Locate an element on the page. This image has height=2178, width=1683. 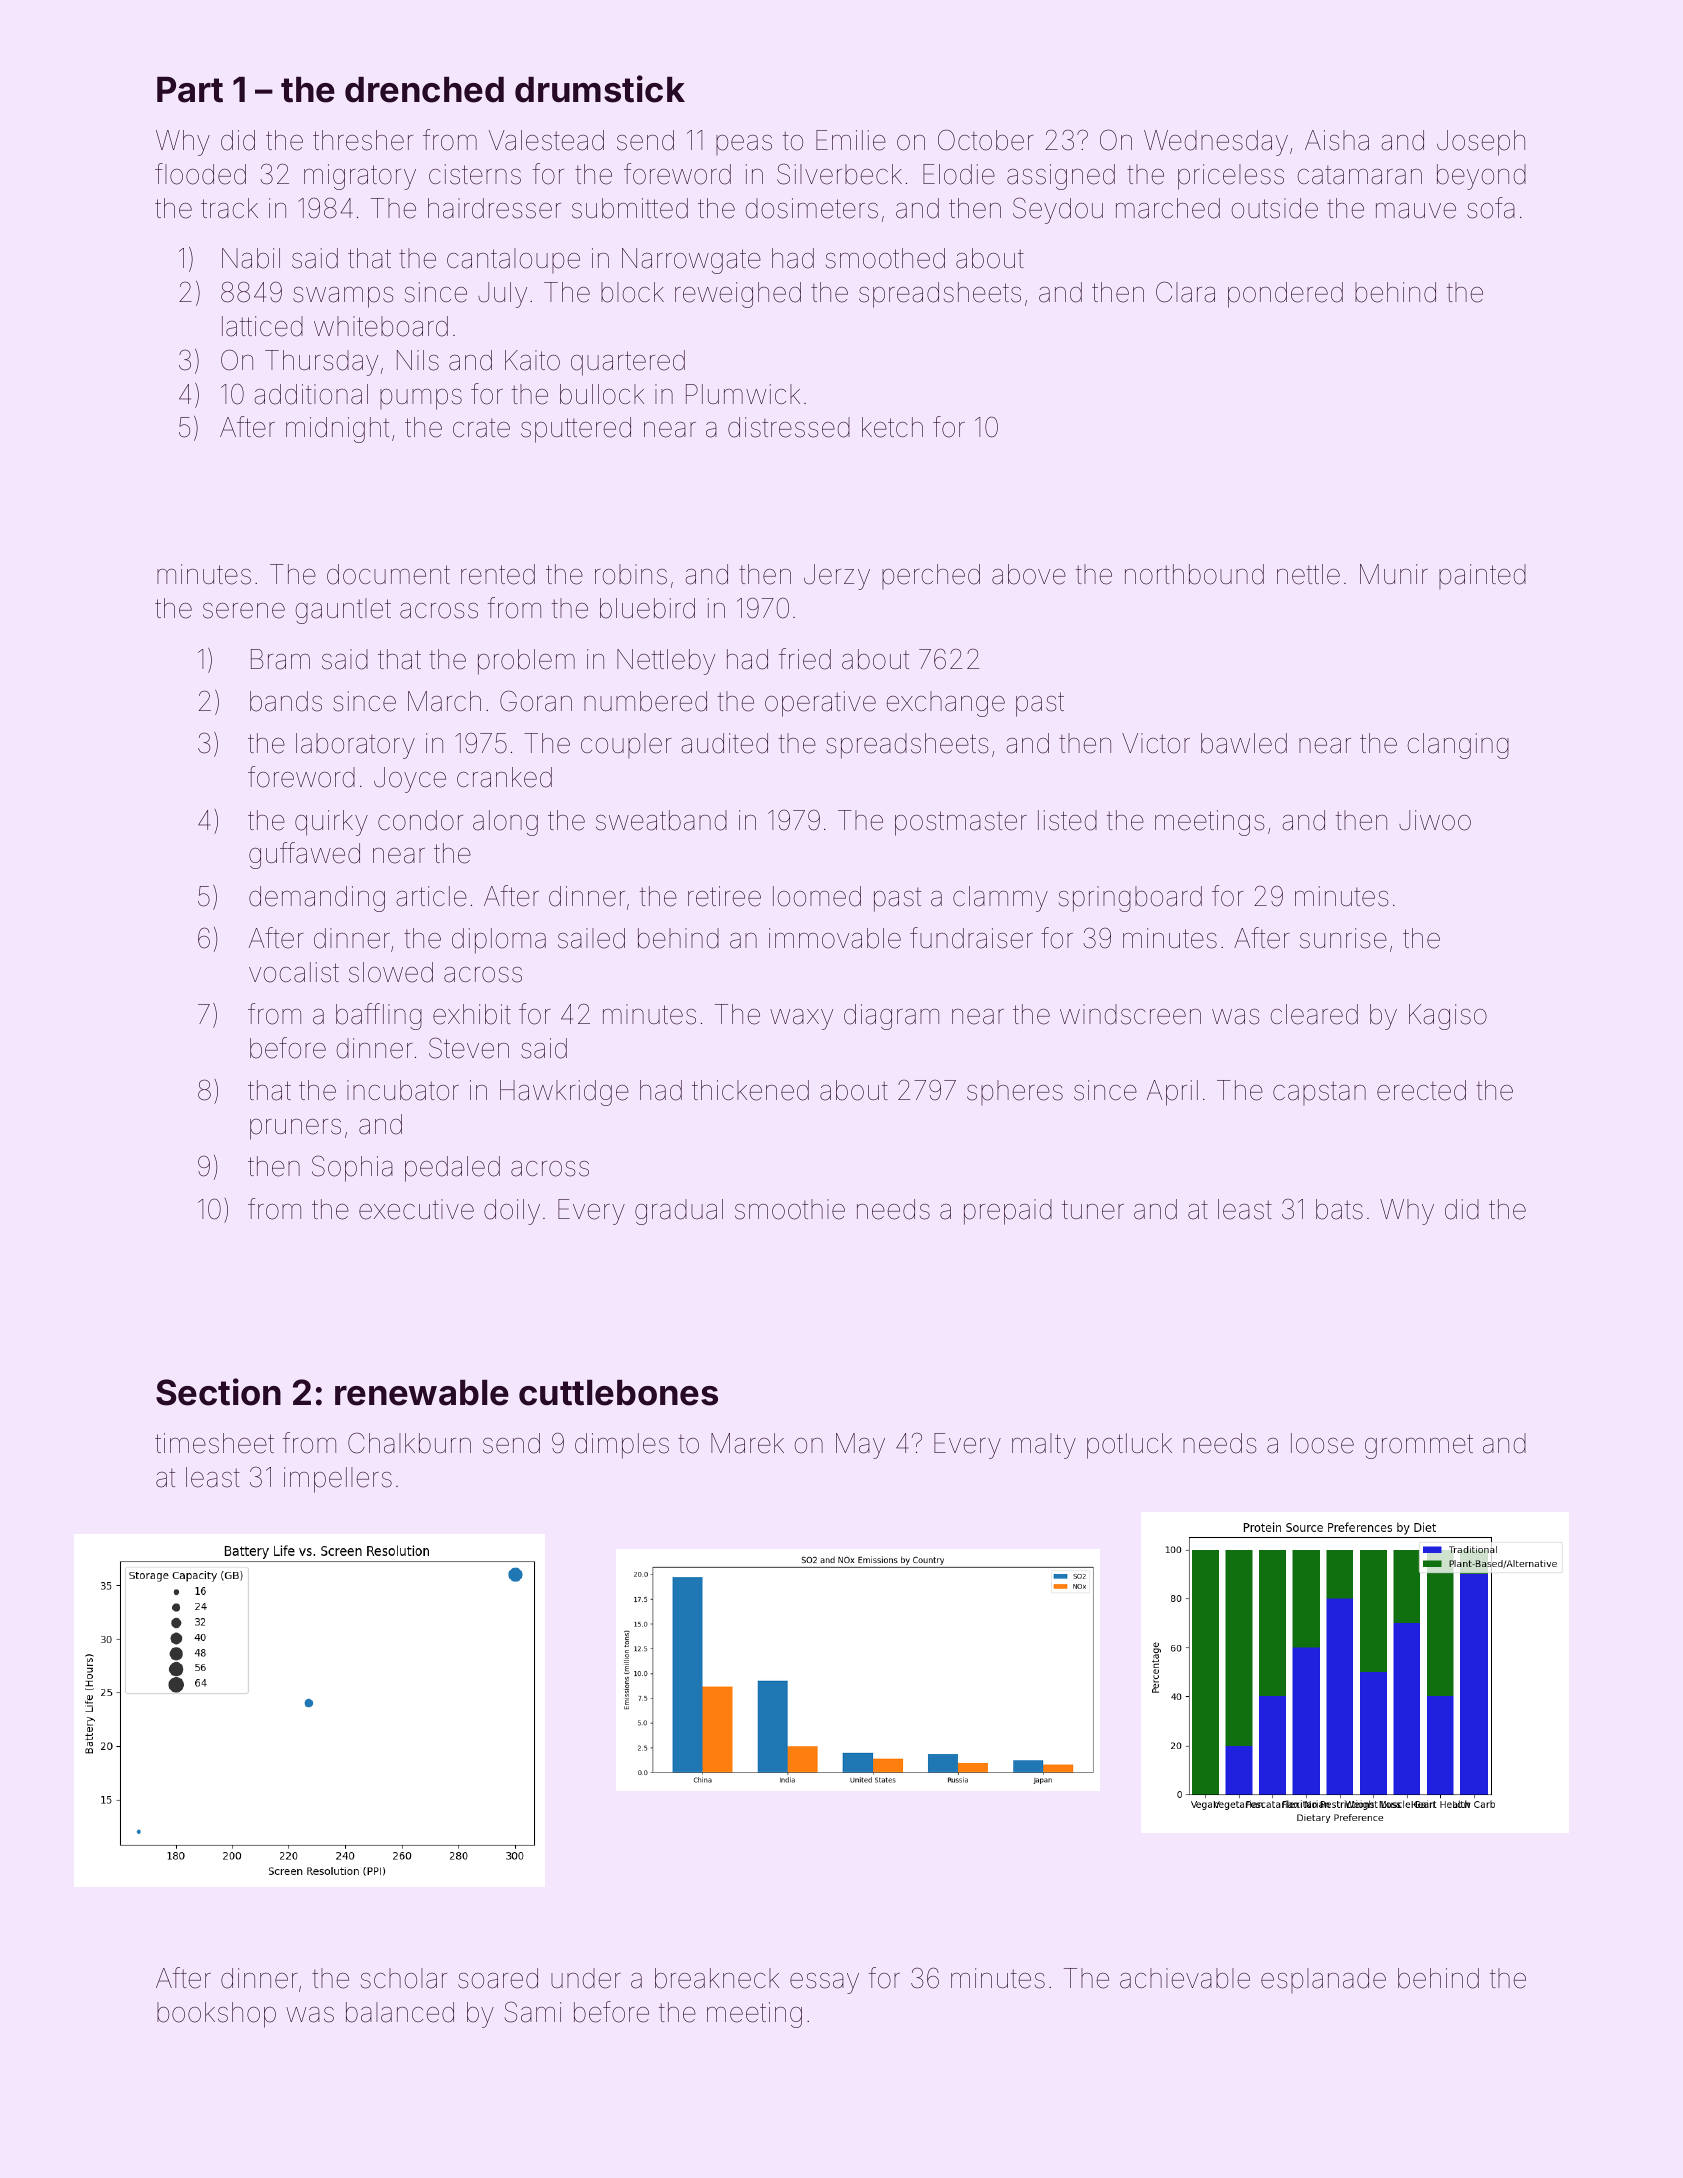
Victor is located at coordinates (1156, 743).
